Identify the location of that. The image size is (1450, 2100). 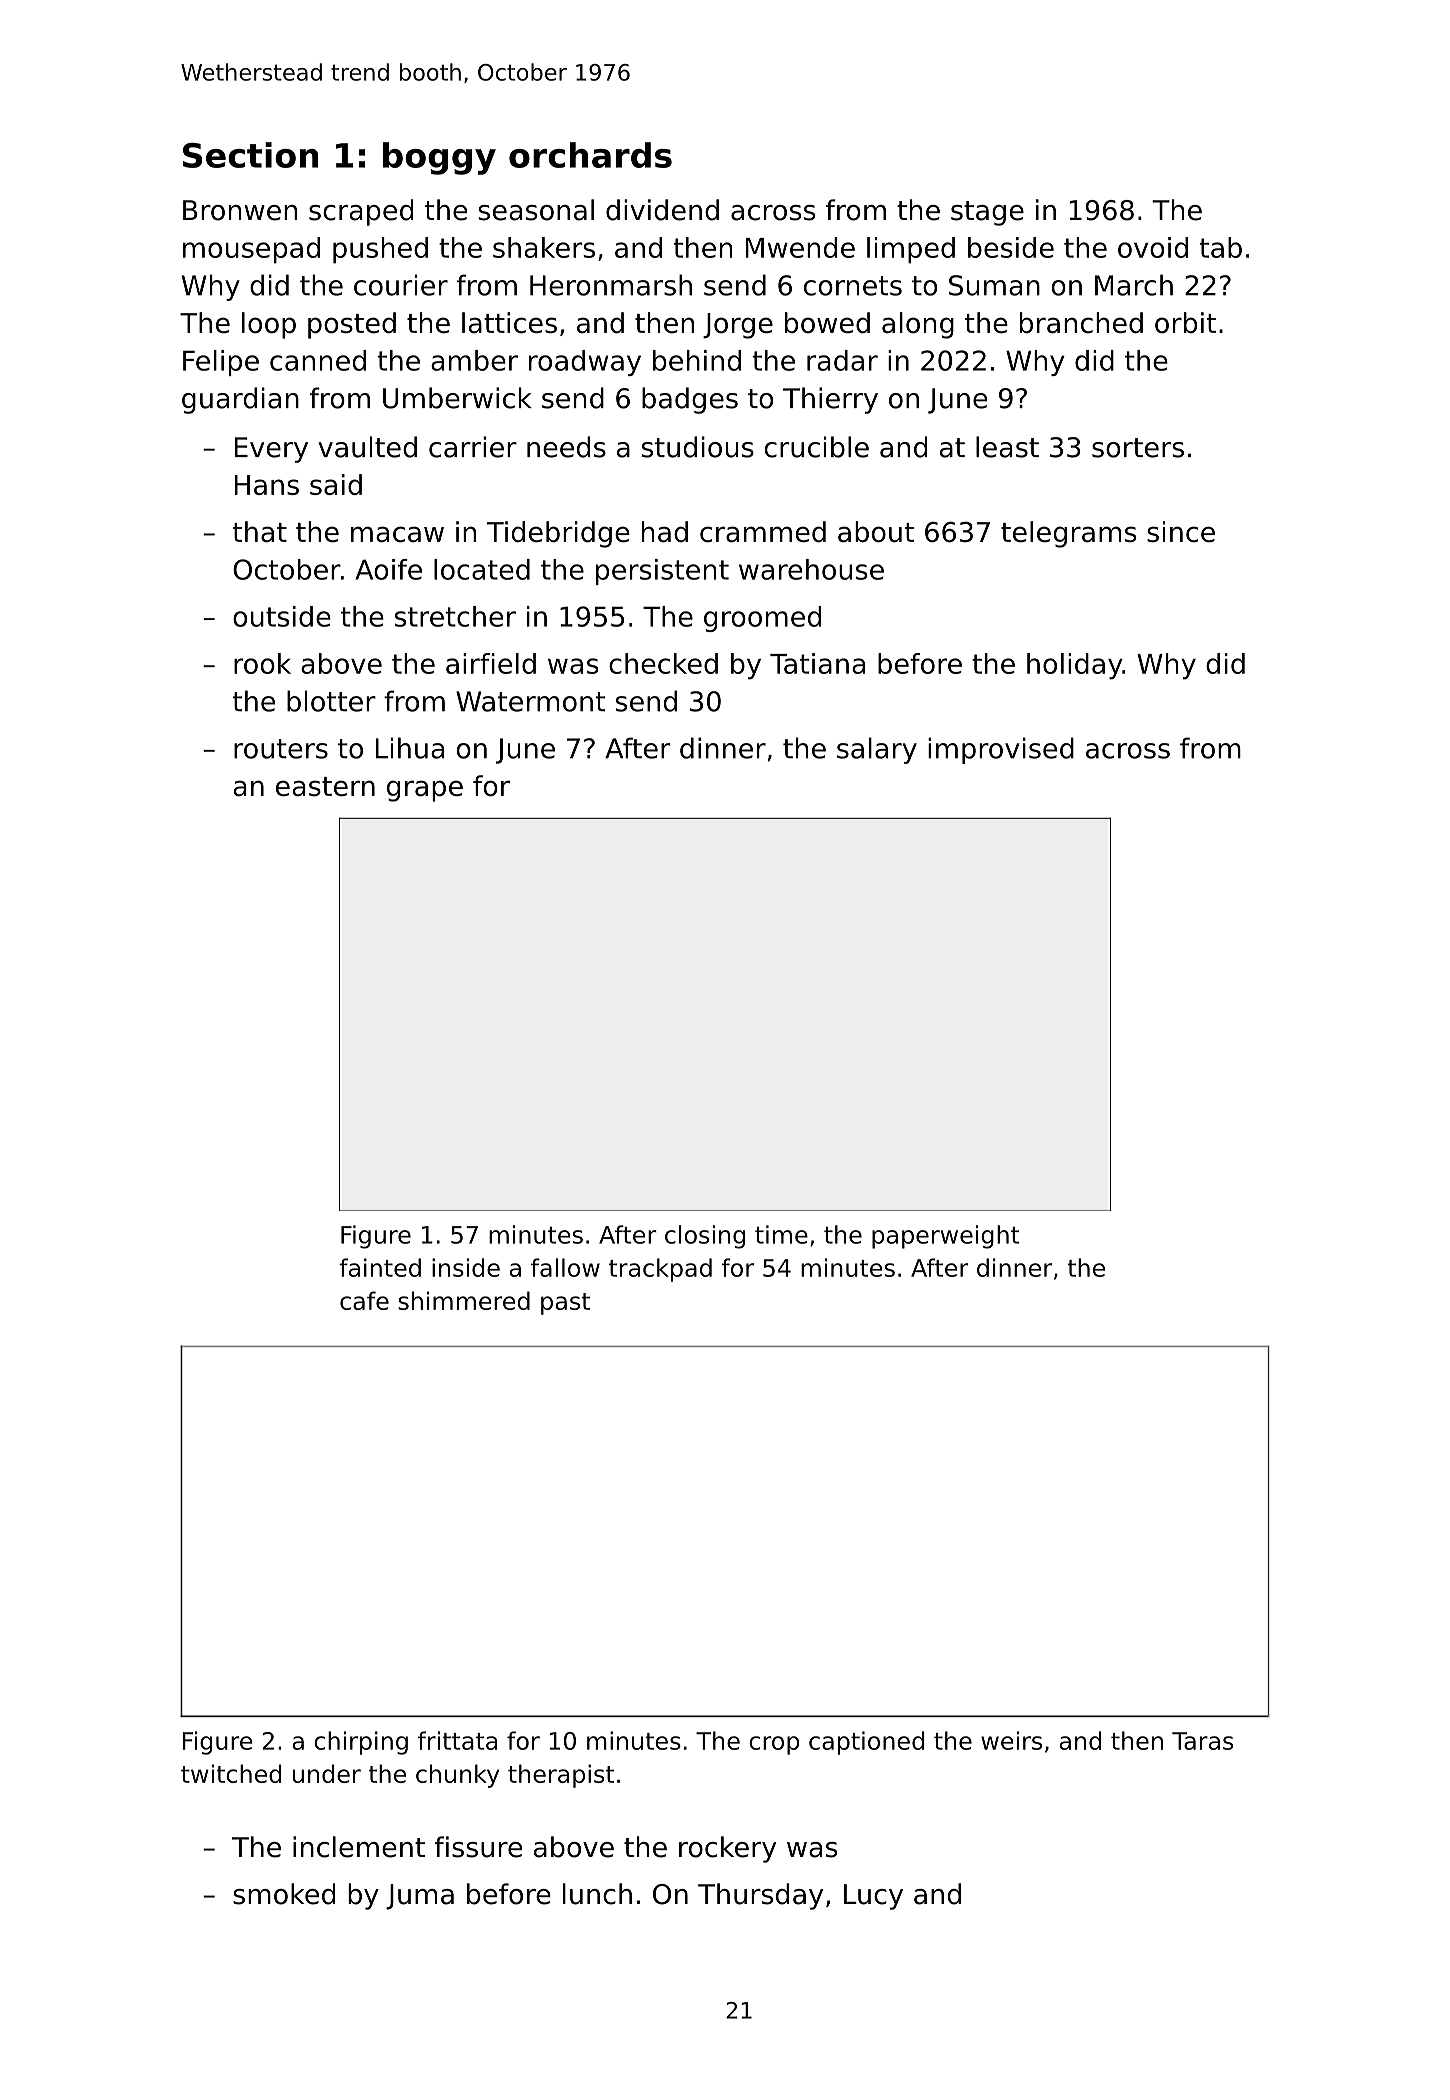
(260, 531).
